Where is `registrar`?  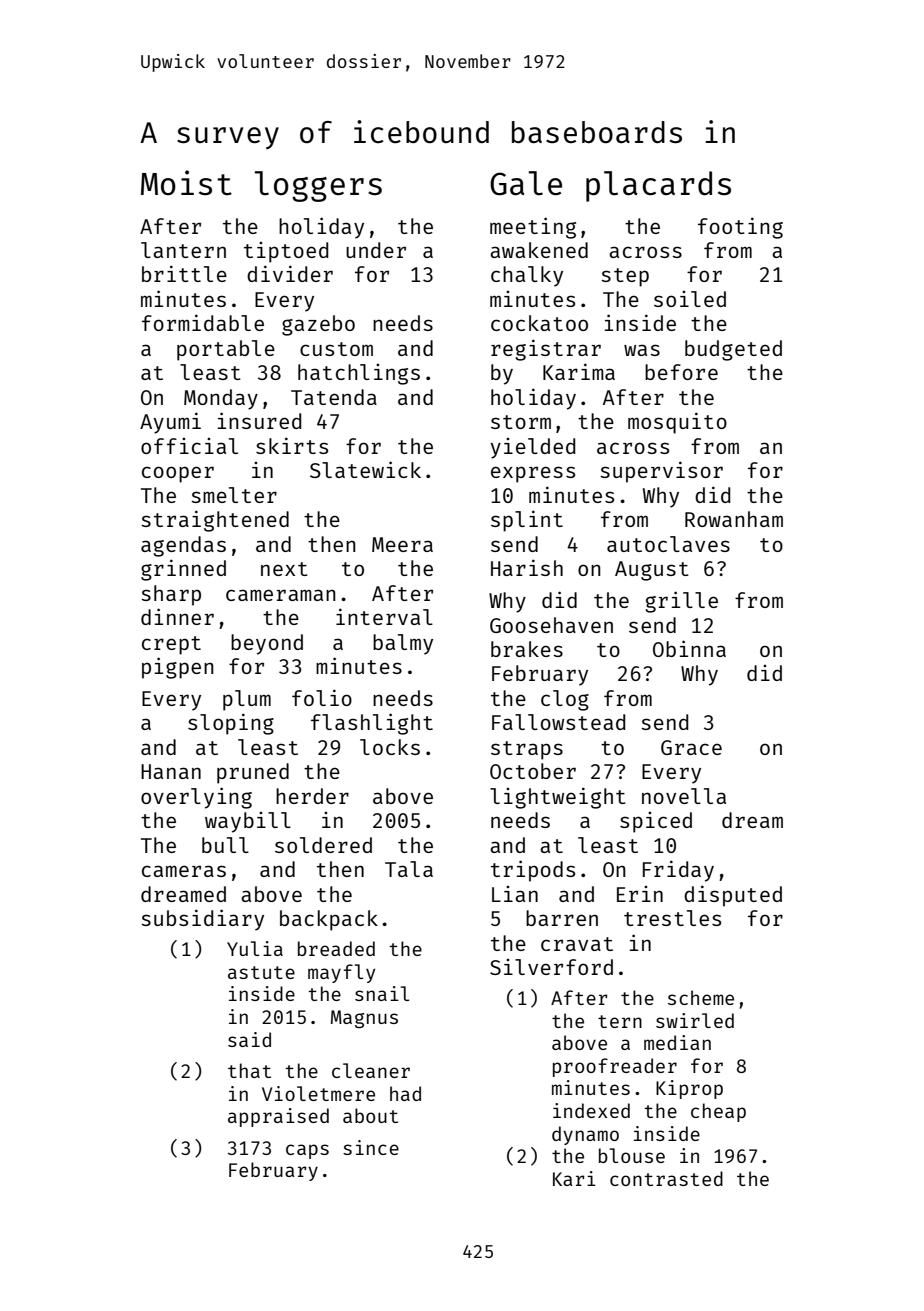
registrar is located at coordinates (546, 350).
